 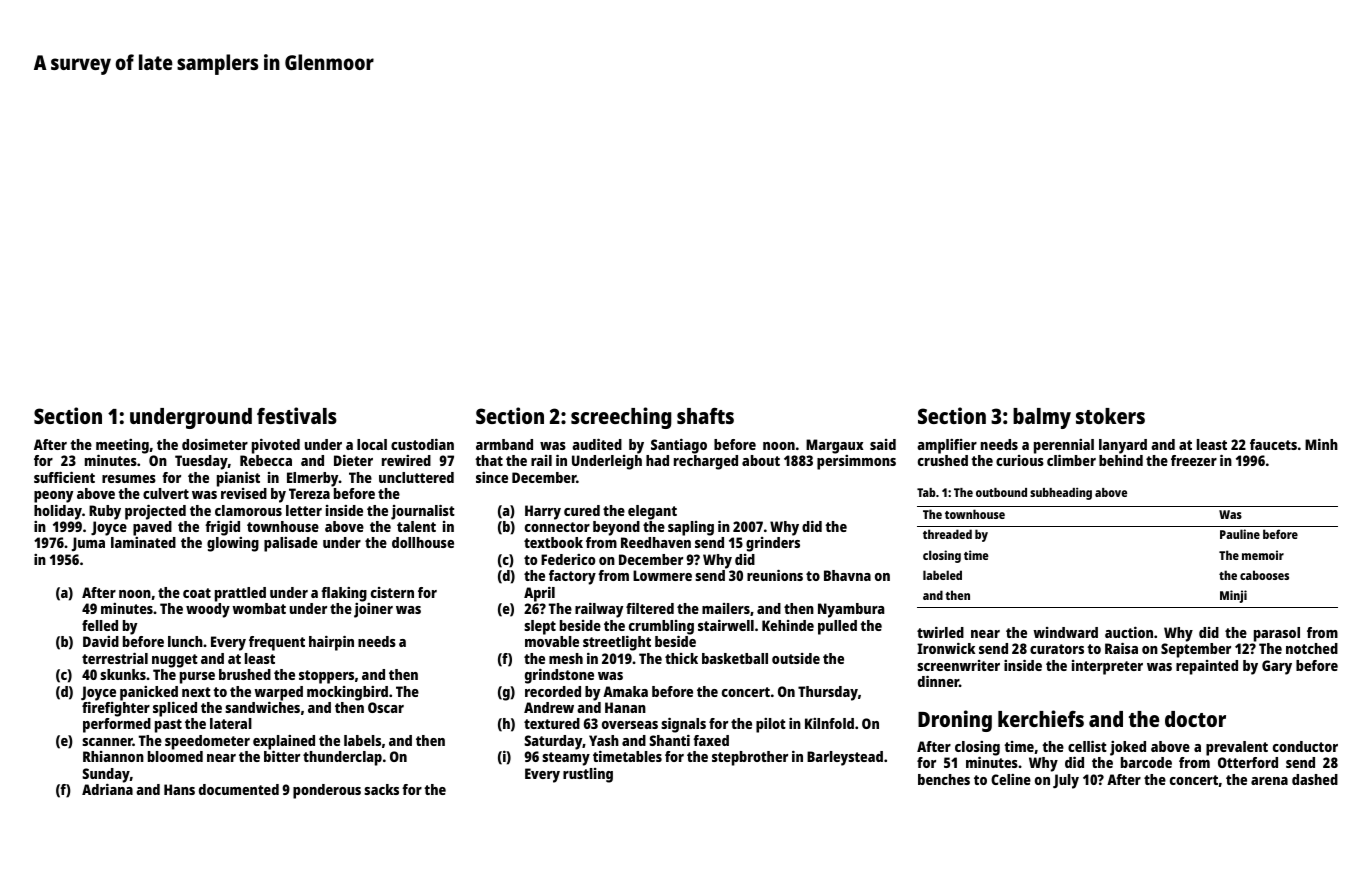 What do you see at coordinates (179, 789) in the screenshot?
I see `Hans` at bounding box center [179, 789].
